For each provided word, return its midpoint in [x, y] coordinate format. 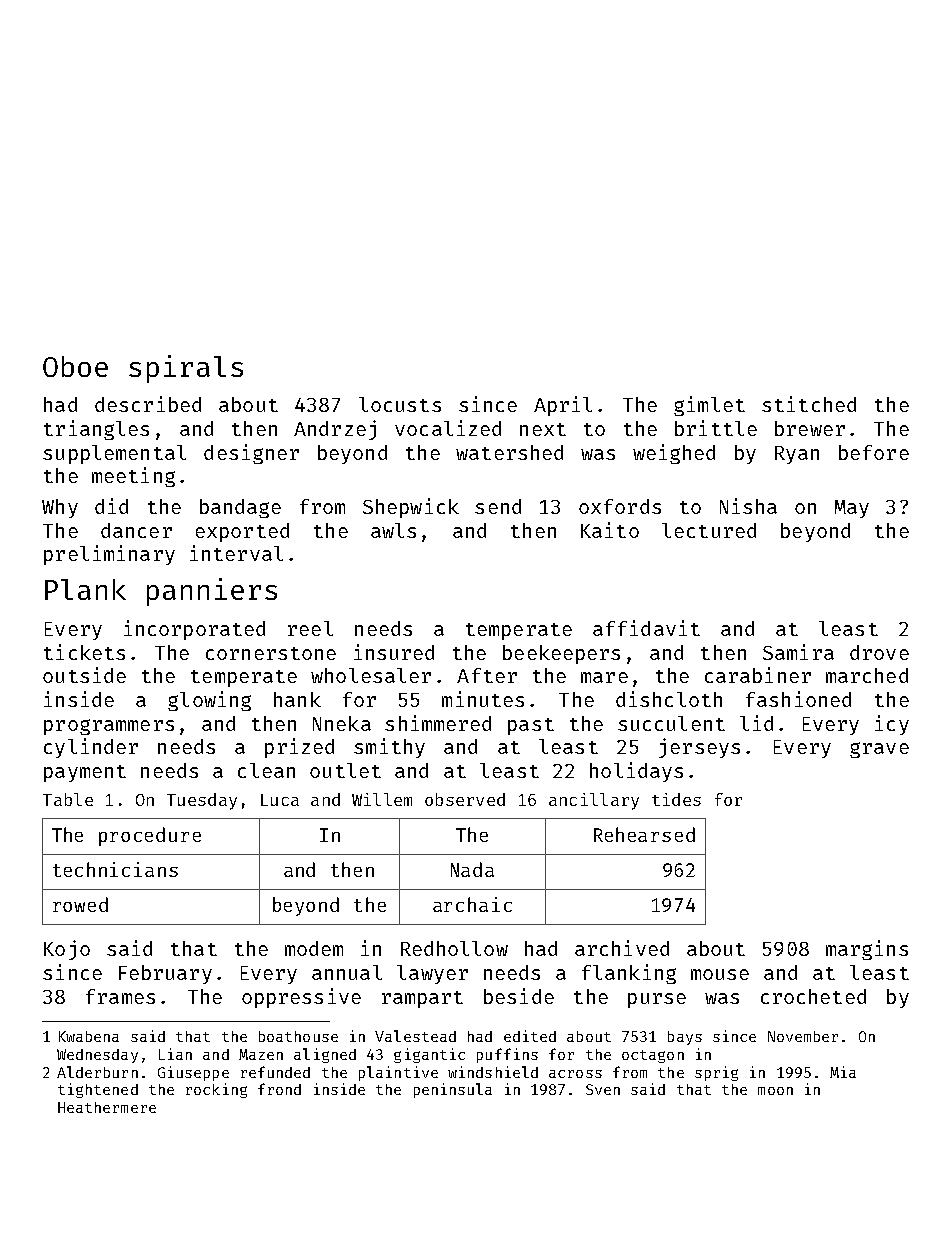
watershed [509, 452]
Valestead [415, 1036]
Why [60, 508]
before [874, 452]
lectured [709, 530]
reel [310, 628]
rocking [216, 1090]
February [165, 974]
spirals [186, 369]
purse [657, 1000]
